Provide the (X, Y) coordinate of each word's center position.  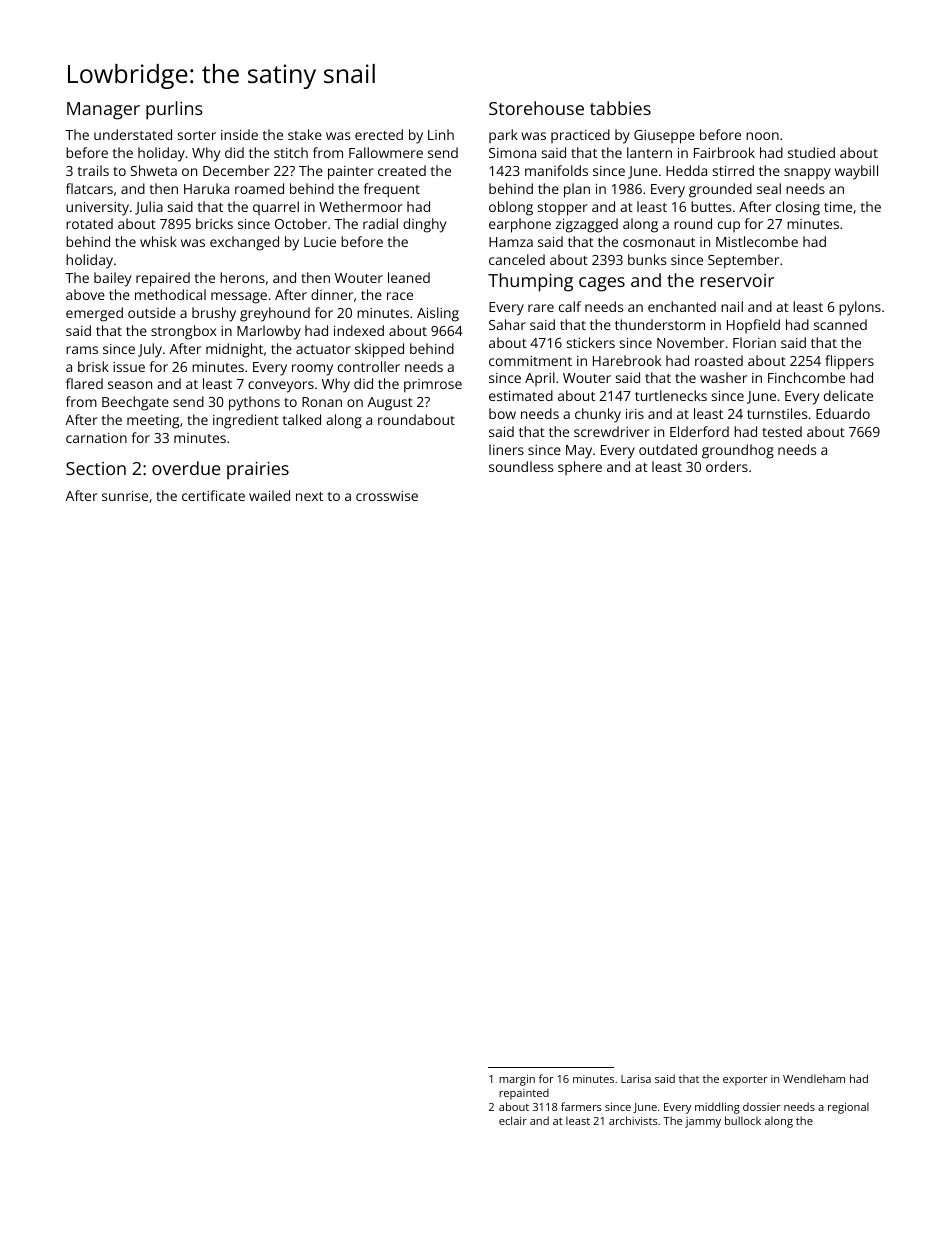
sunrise (125, 496)
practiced (580, 136)
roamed (259, 188)
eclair (513, 1120)
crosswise (387, 496)
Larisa (636, 1079)
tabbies (620, 108)
